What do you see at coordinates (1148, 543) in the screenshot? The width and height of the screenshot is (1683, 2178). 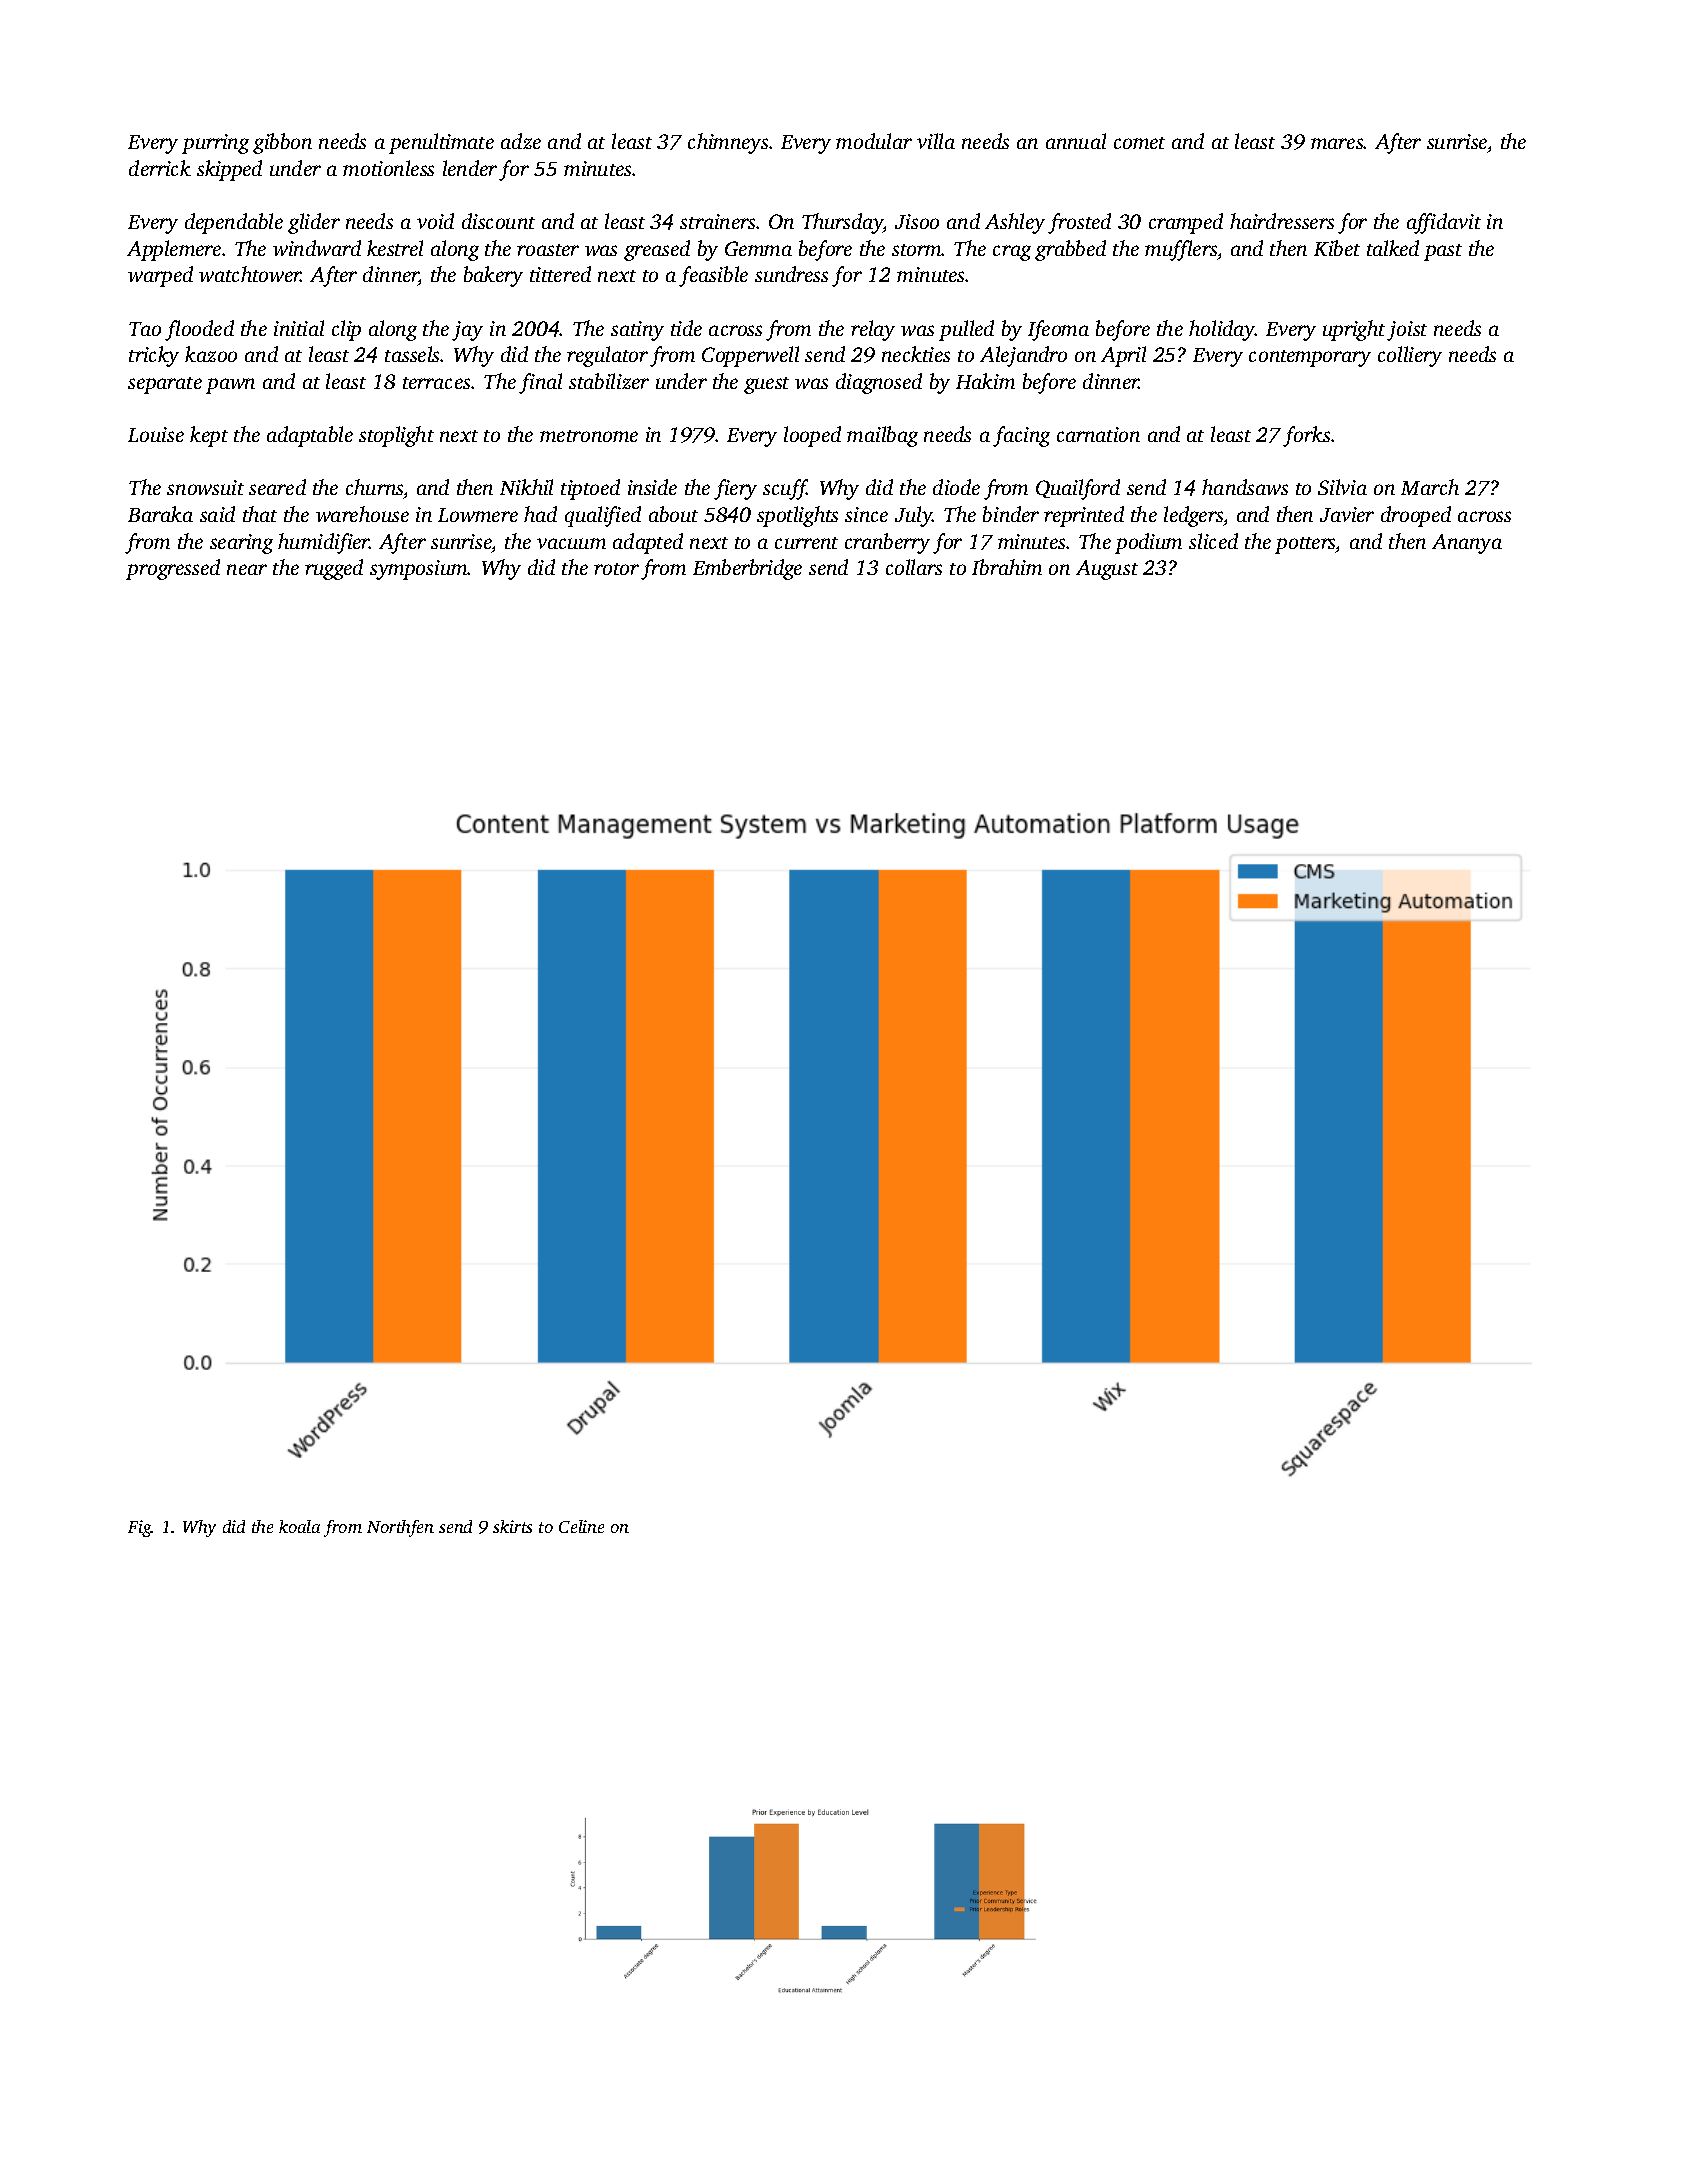 I see `podium` at bounding box center [1148, 543].
